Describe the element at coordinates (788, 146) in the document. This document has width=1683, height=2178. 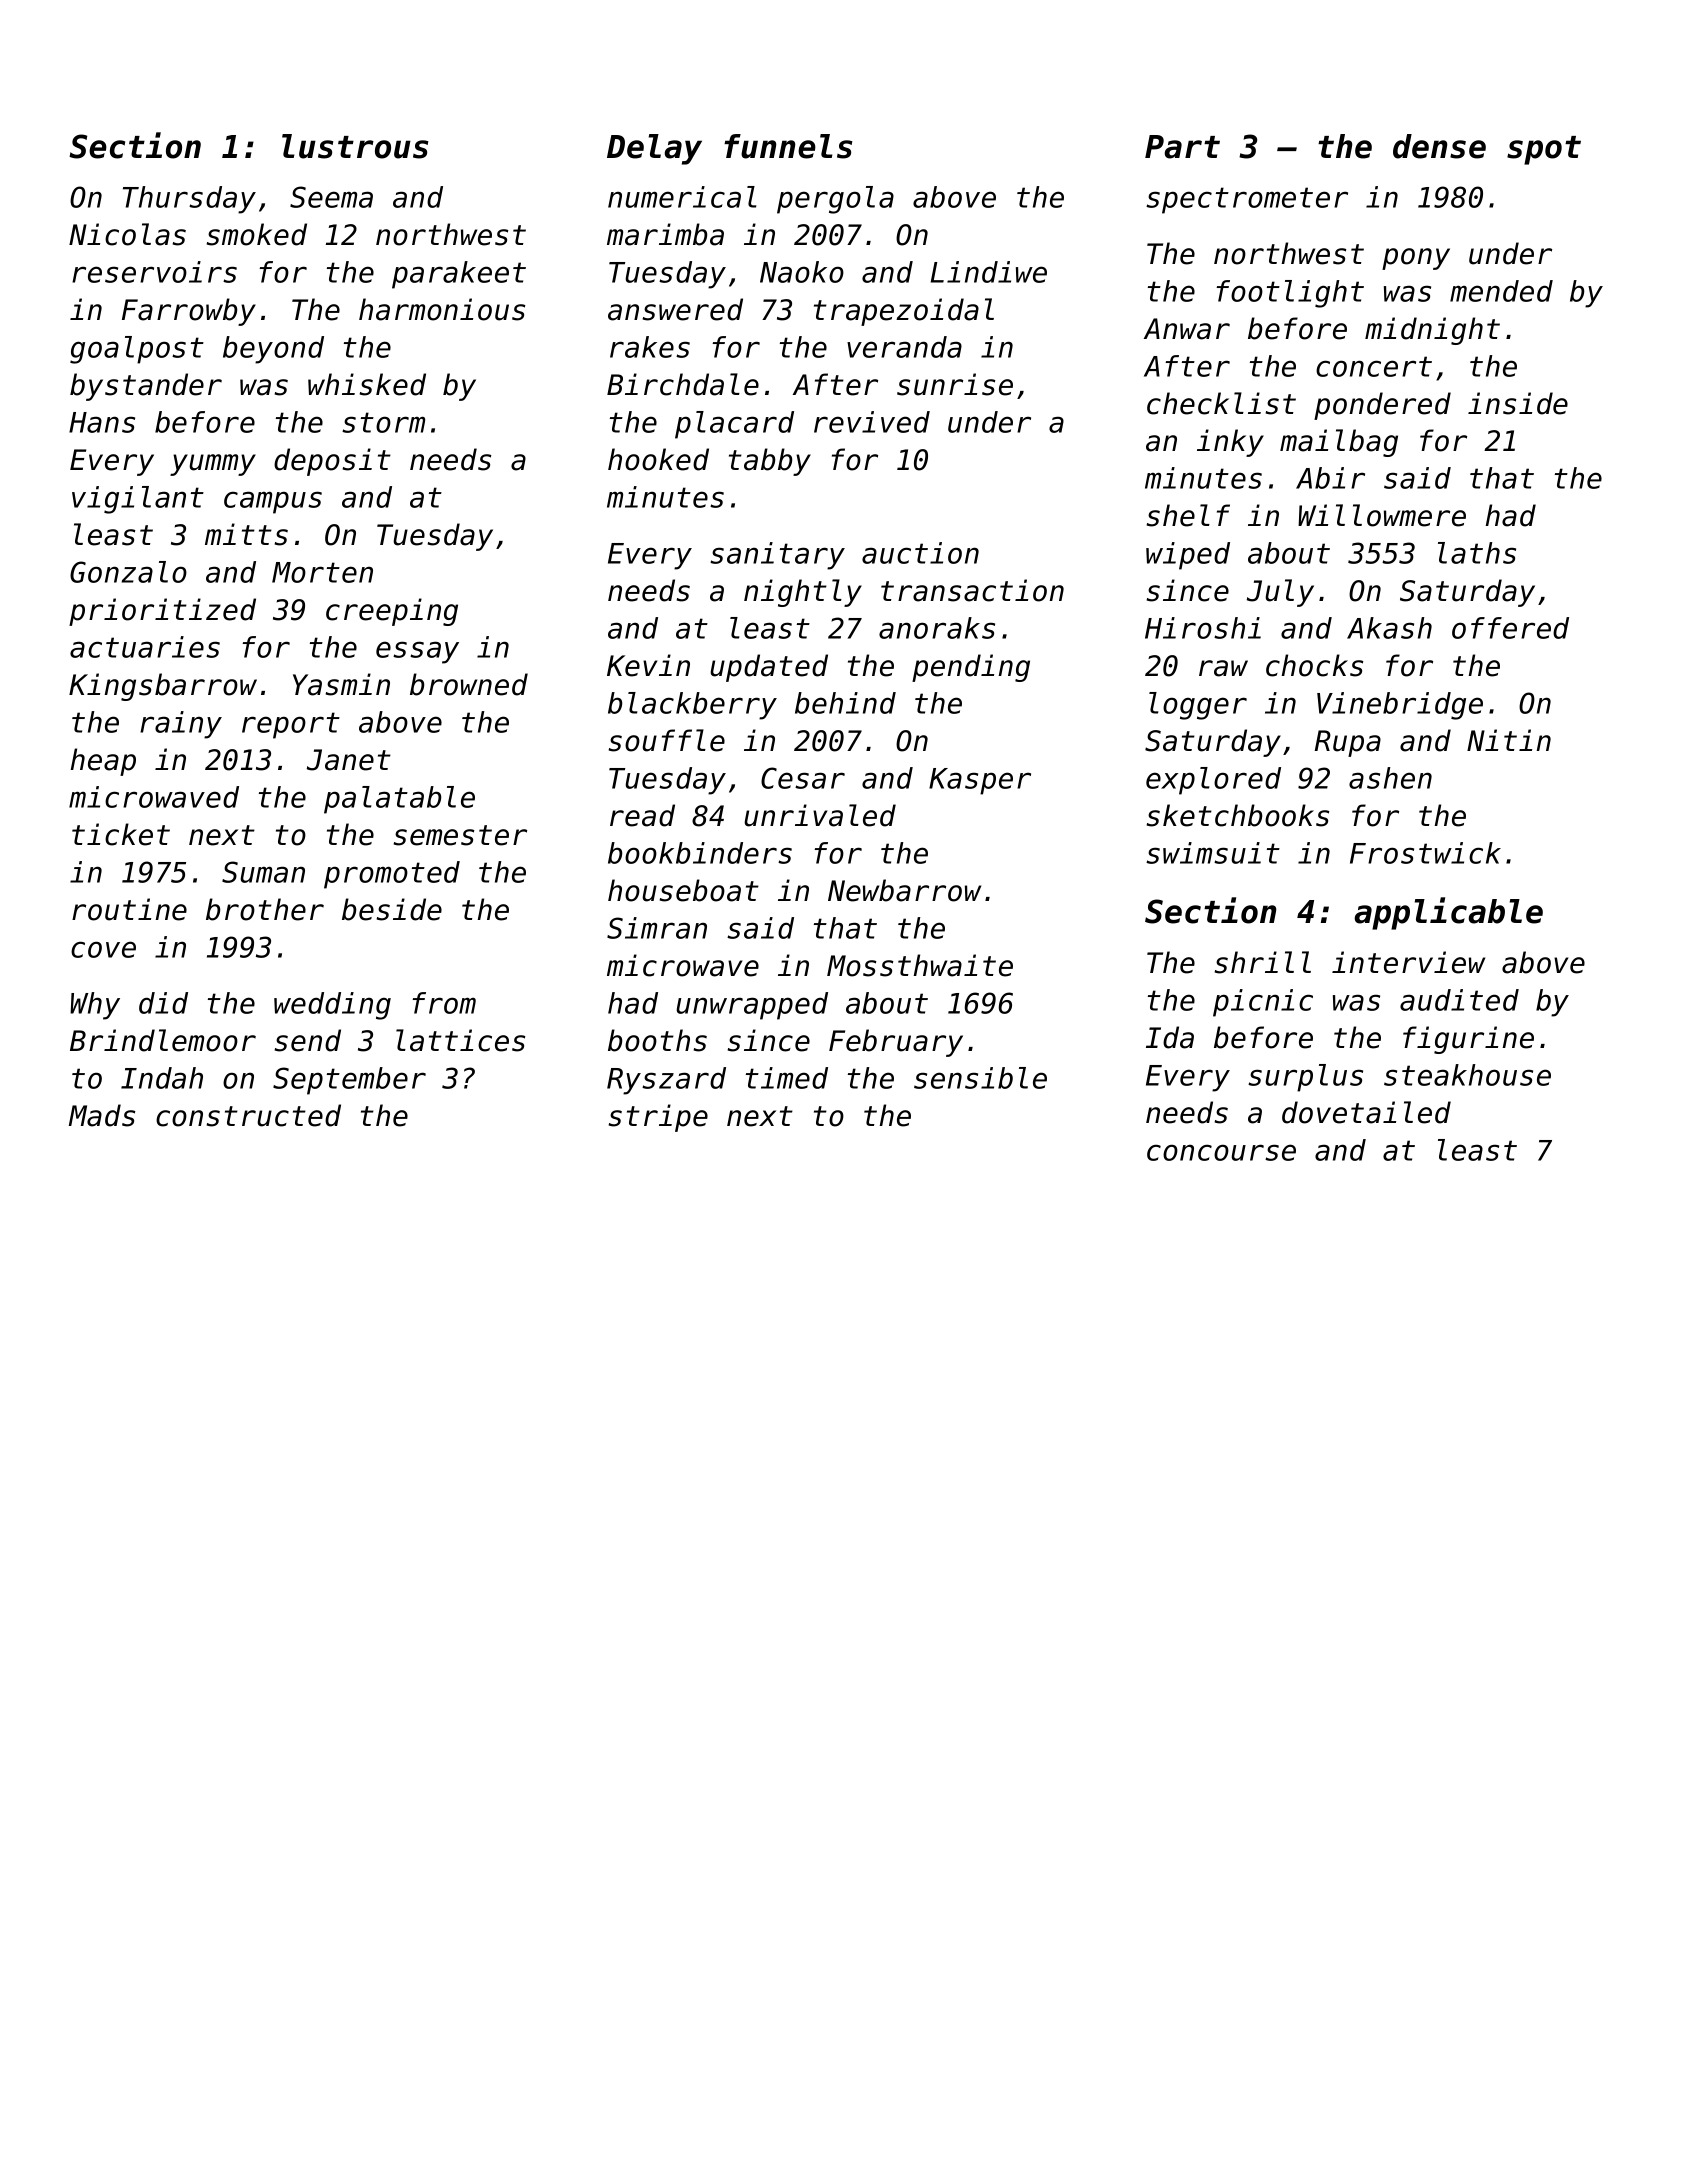
I see `funnels` at that location.
